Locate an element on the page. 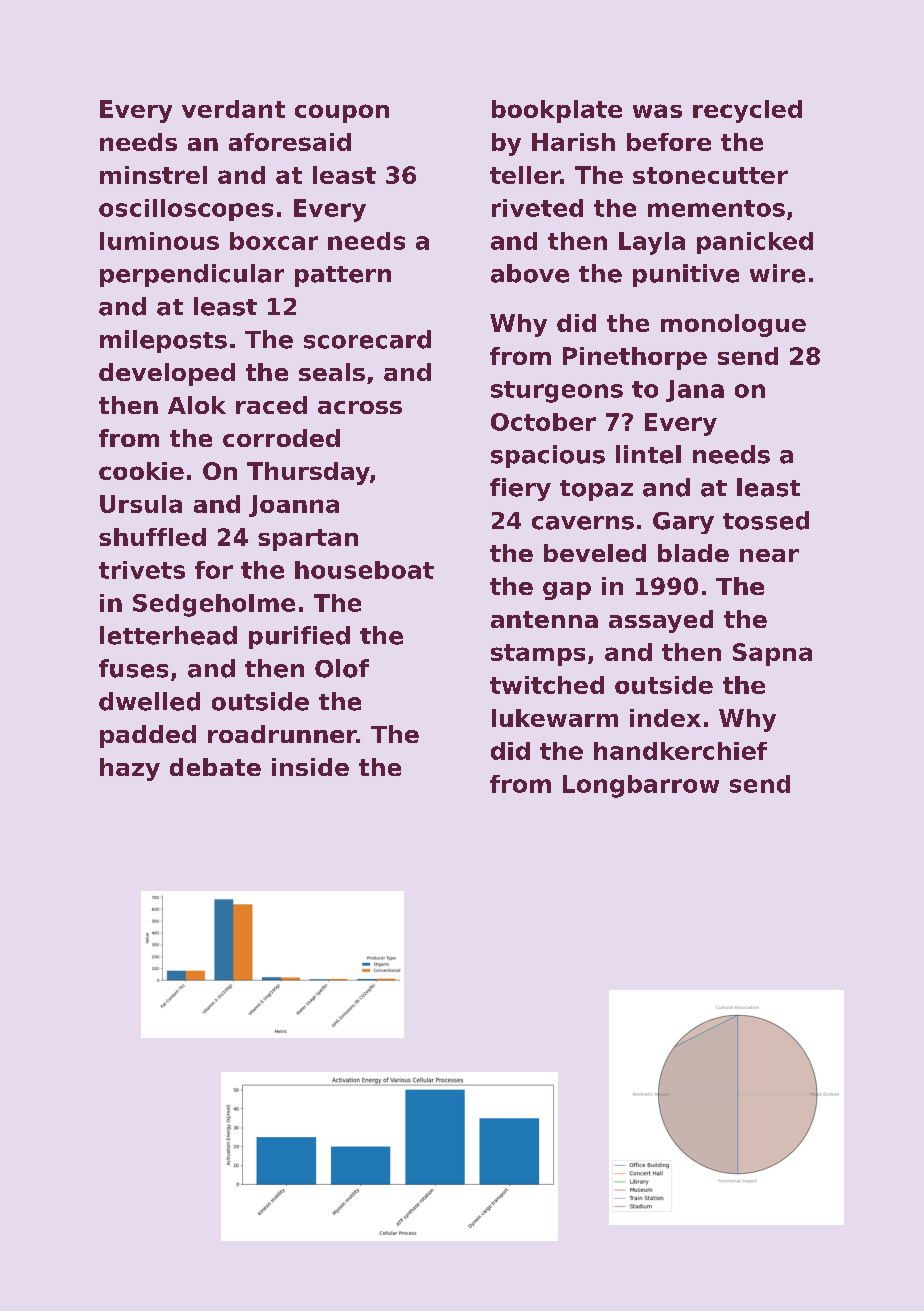 This image has width=924, height=1311. bookplate is located at coordinates (557, 111).
